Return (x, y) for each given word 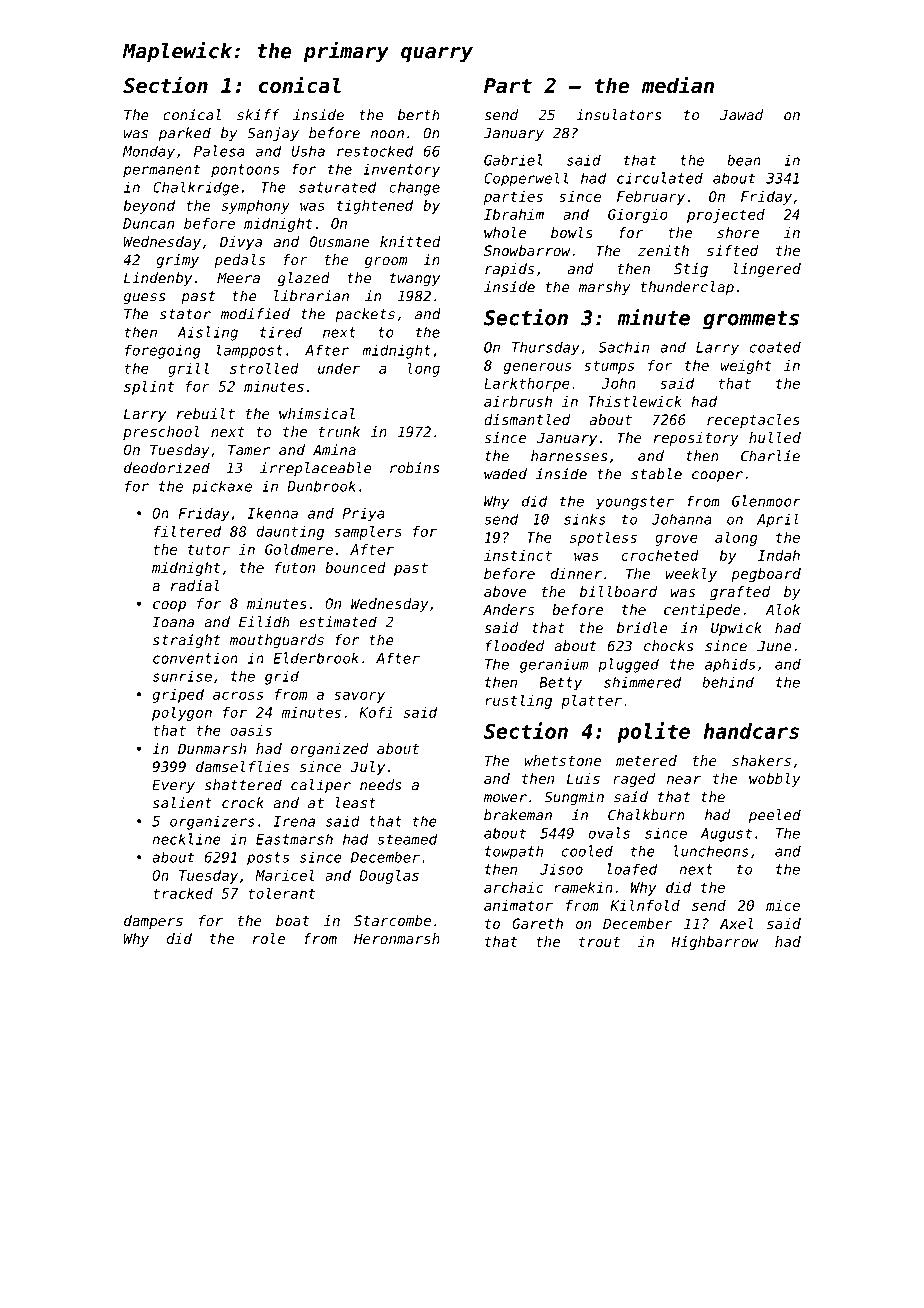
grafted (740, 593)
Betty (560, 684)
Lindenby (158, 279)
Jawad (741, 115)
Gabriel (513, 160)
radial (195, 585)
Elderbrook (316, 658)
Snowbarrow (527, 250)
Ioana (173, 622)
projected (726, 216)
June (774, 646)
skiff (258, 115)
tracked (183, 893)
